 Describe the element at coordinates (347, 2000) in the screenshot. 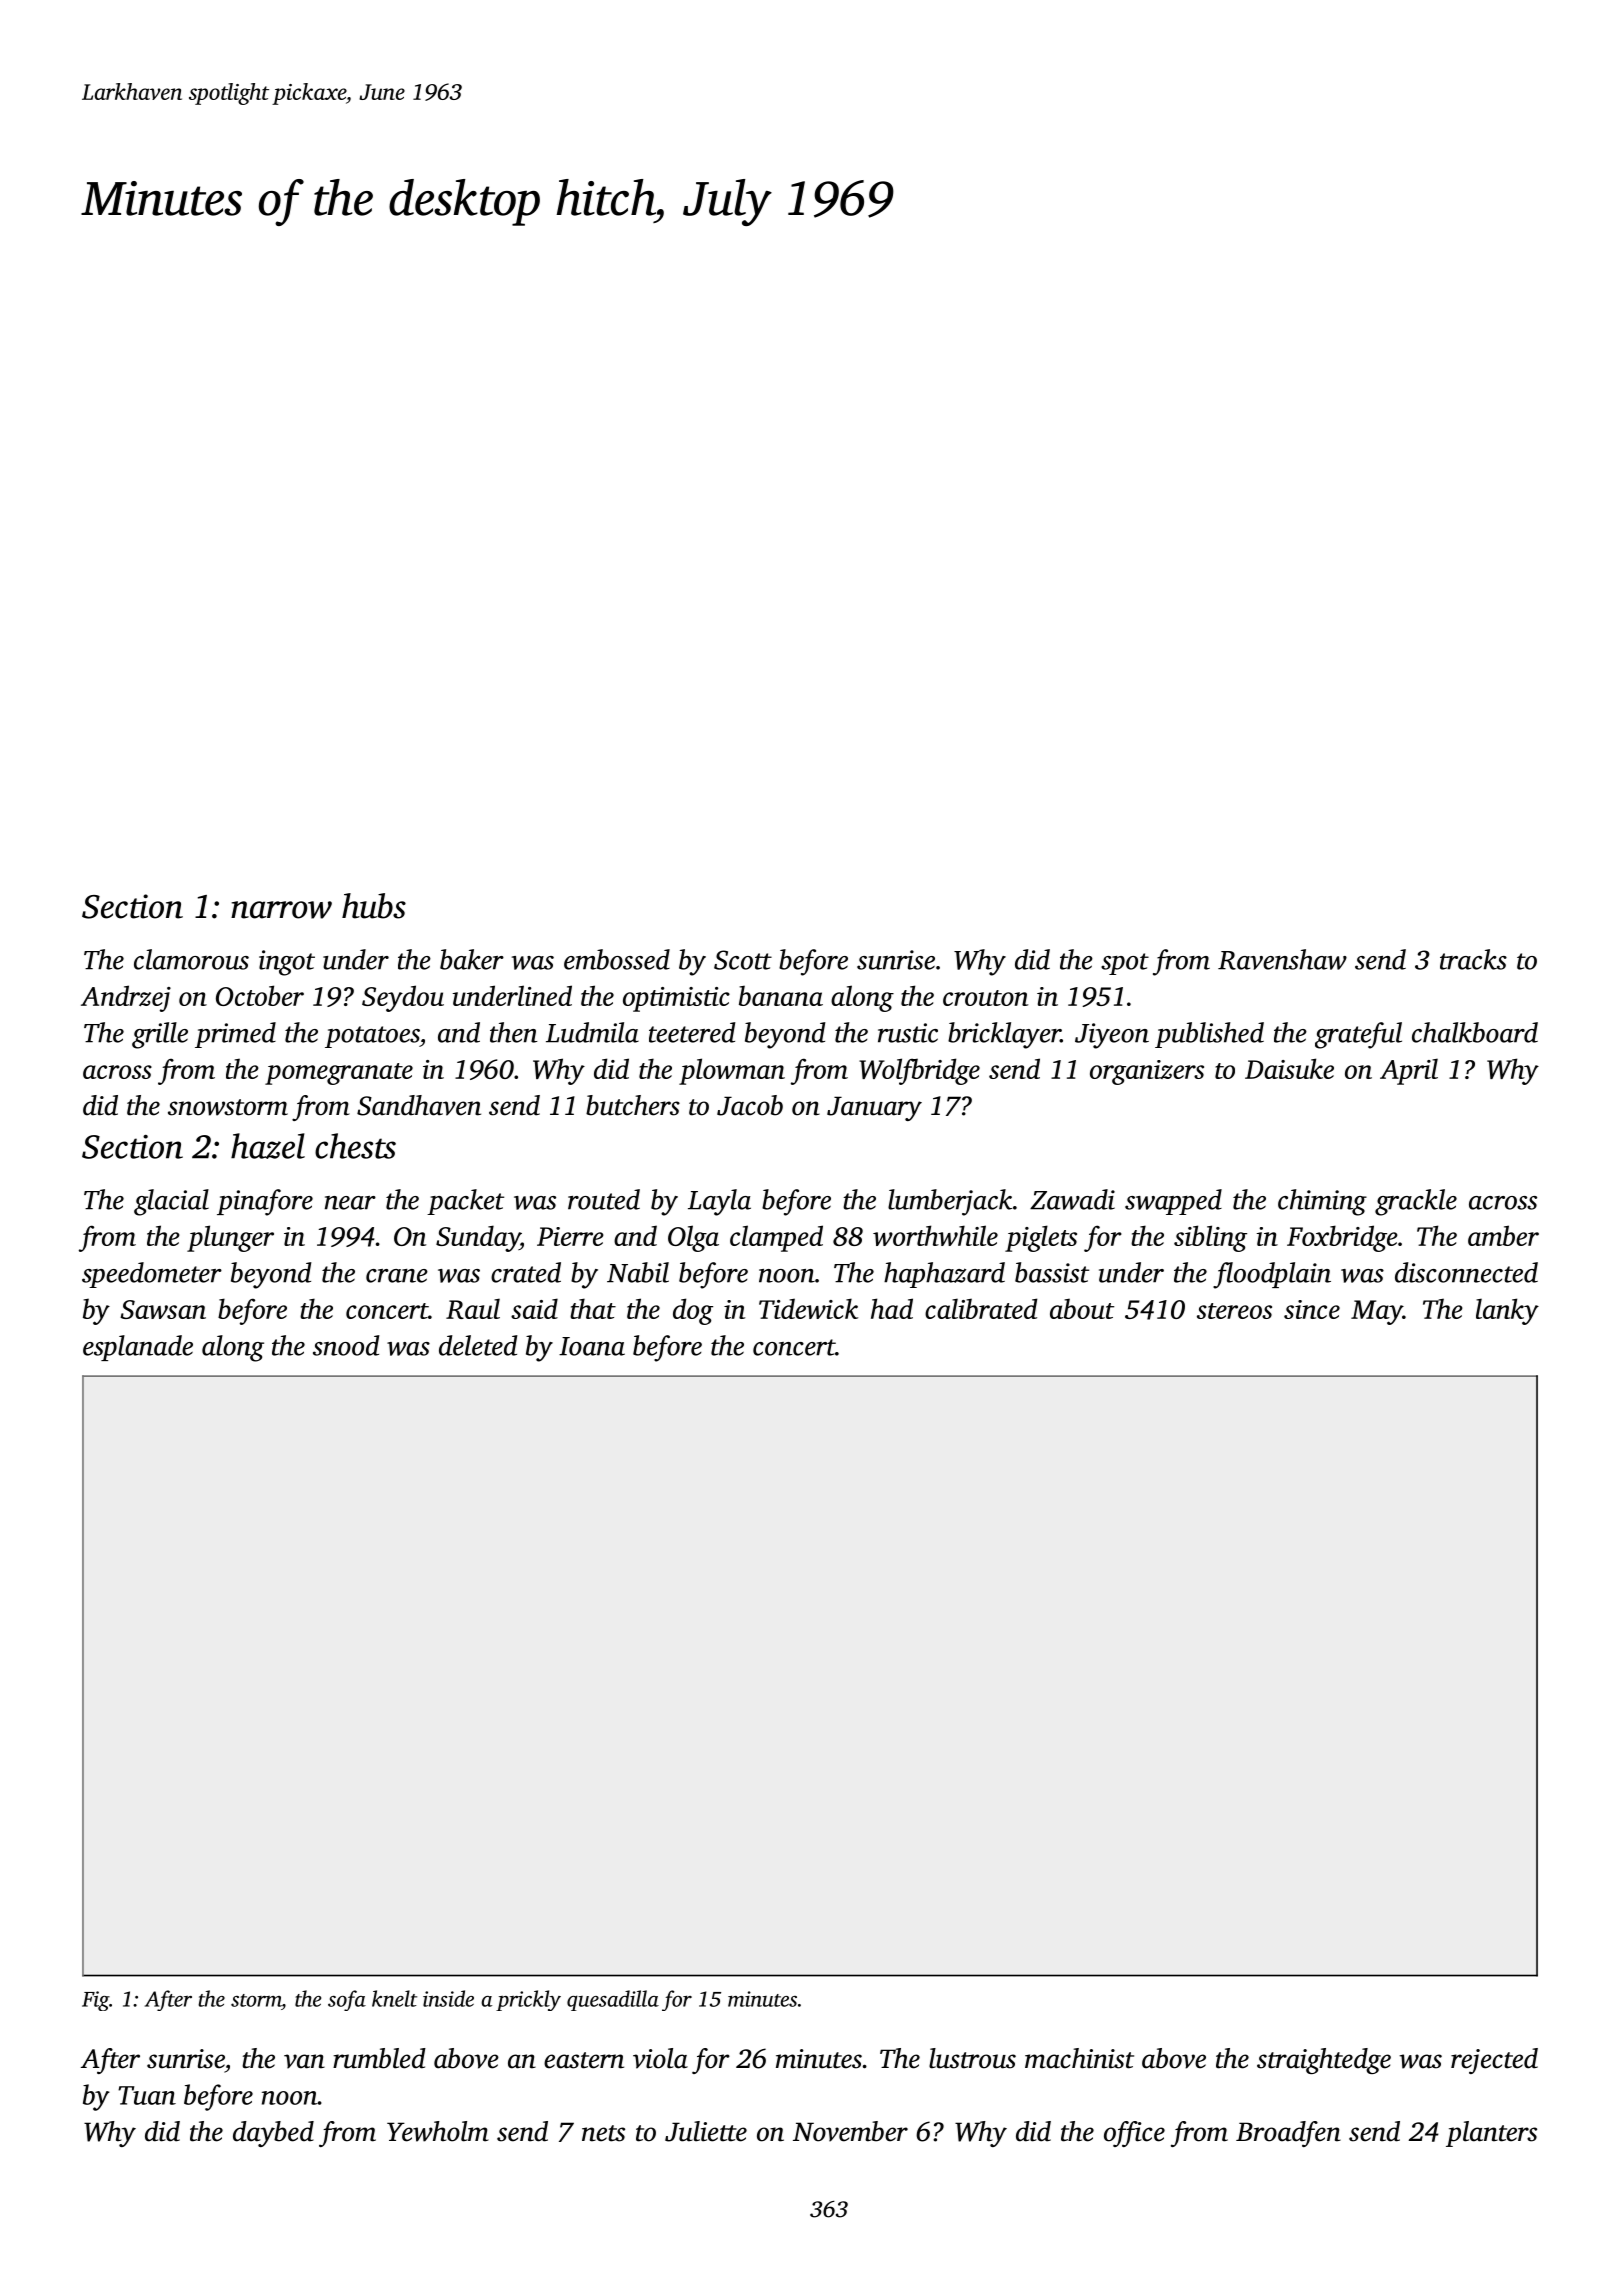

I see `sofa` at that location.
